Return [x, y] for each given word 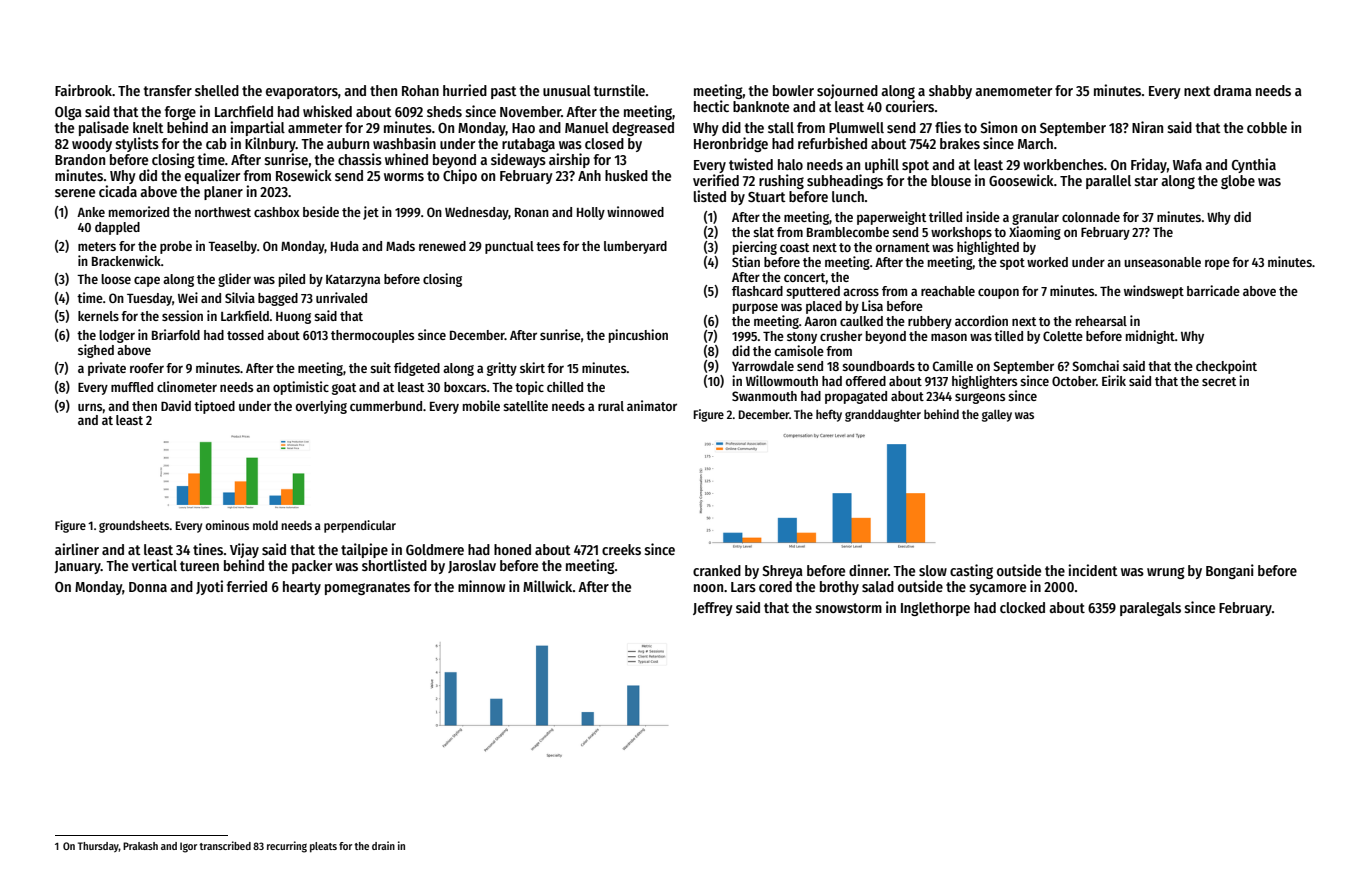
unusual [567, 90]
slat [763, 232]
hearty [302, 588]
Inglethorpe [935, 609]
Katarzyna [353, 281]
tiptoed [214, 407]
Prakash [140, 846]
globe [1238, 182]
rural [611, 406]
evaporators [302, 92]
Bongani [1230, 571]
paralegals [1150, 609]
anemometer [1013, 91]
